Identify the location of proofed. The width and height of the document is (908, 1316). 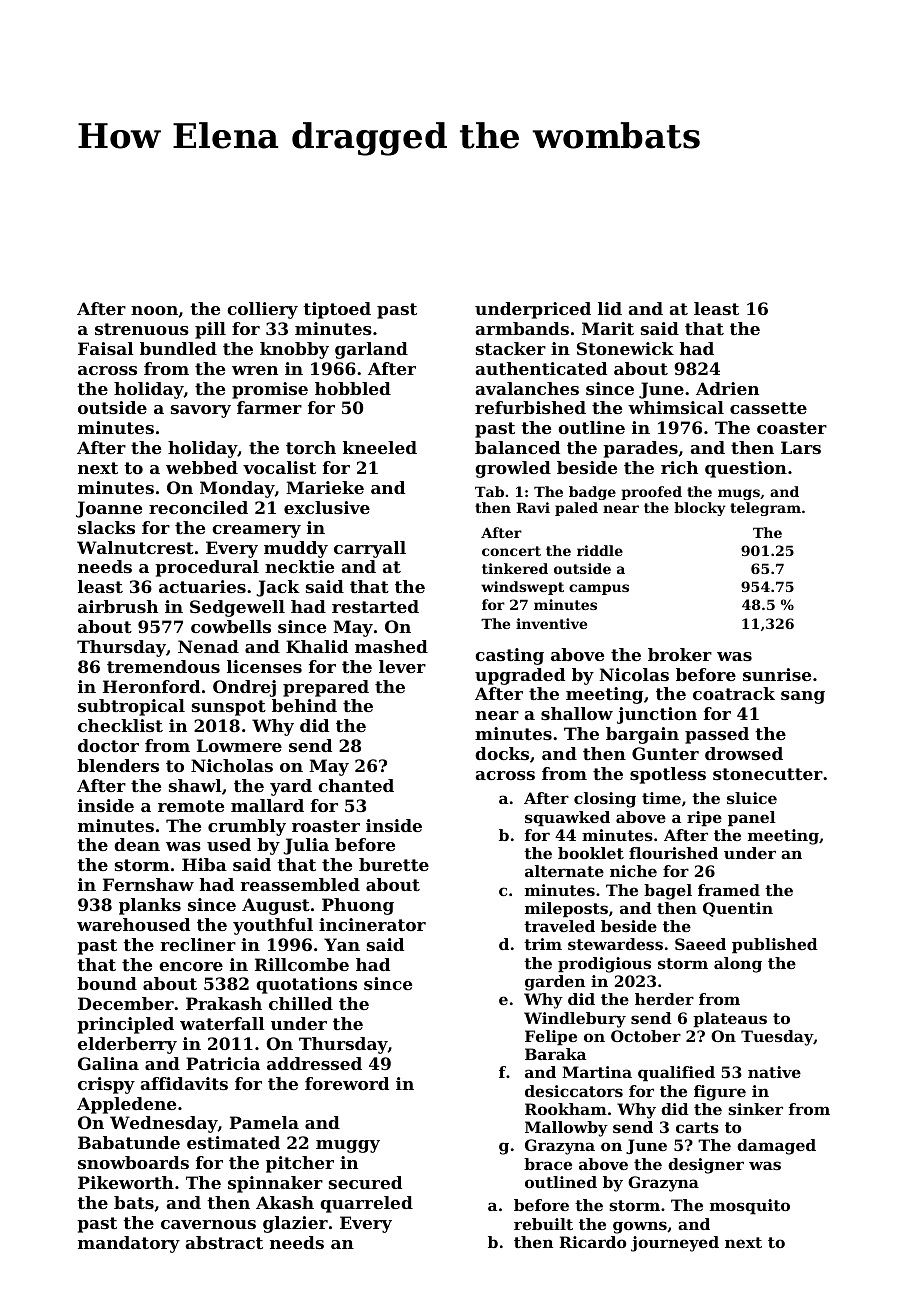
(651, 493).
